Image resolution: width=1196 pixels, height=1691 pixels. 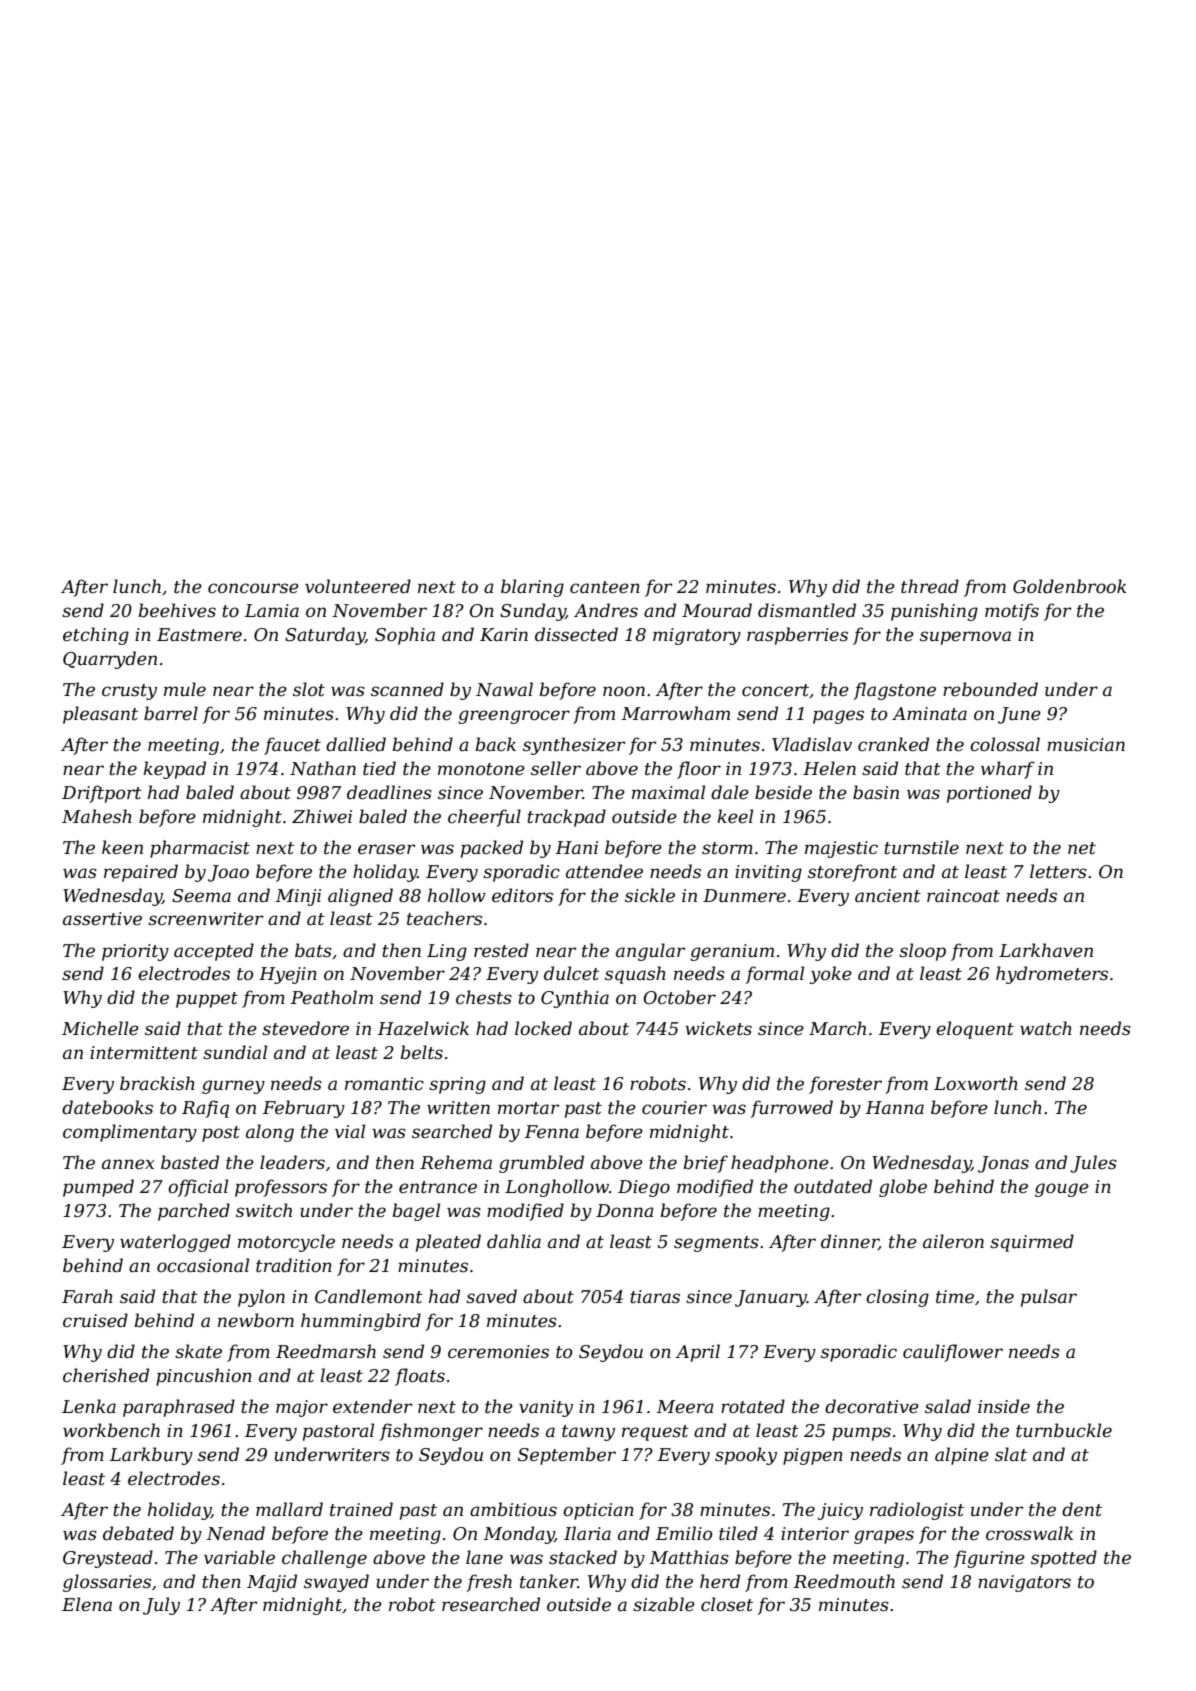 I want to click on eloquent, so click(x=975, y=1030).
